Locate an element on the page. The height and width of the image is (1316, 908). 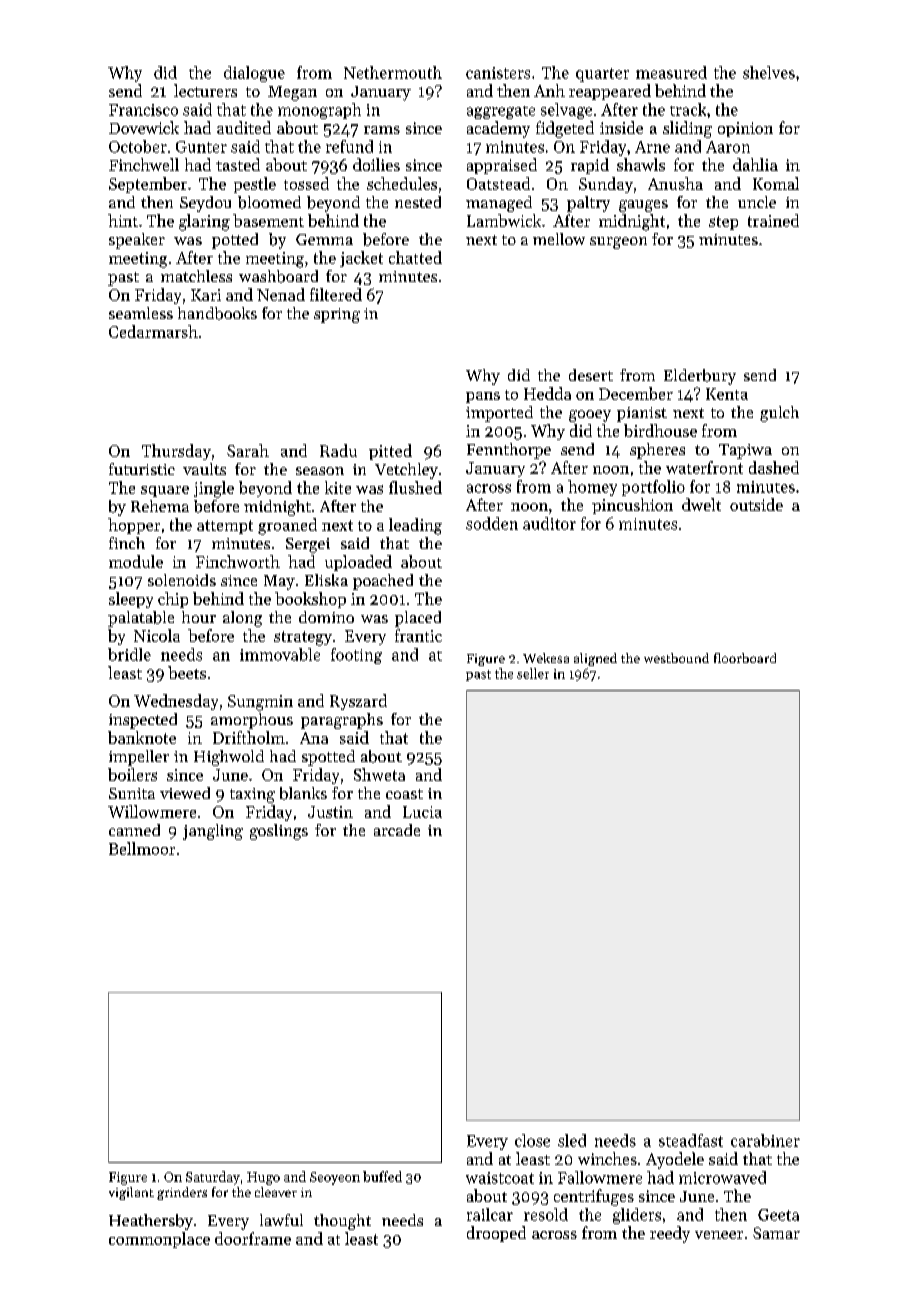
lecturers is located at coordinates (205, 90).
